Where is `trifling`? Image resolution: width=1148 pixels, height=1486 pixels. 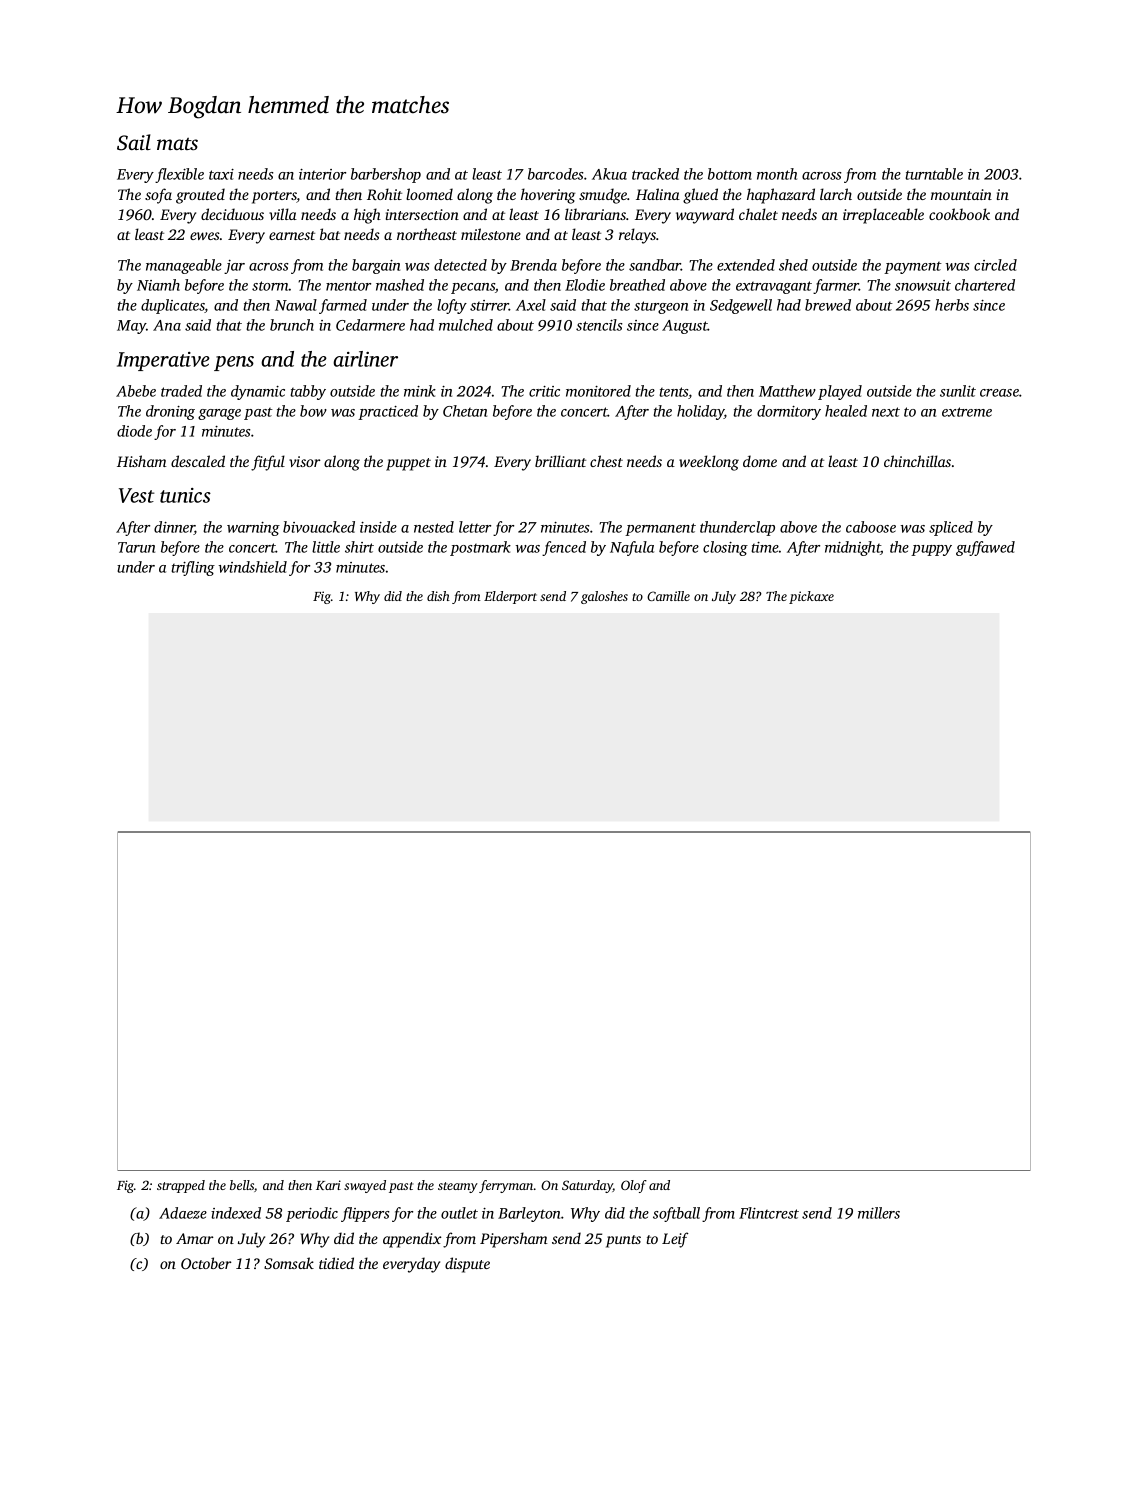 trifling is located at coordinates (193, 568).
